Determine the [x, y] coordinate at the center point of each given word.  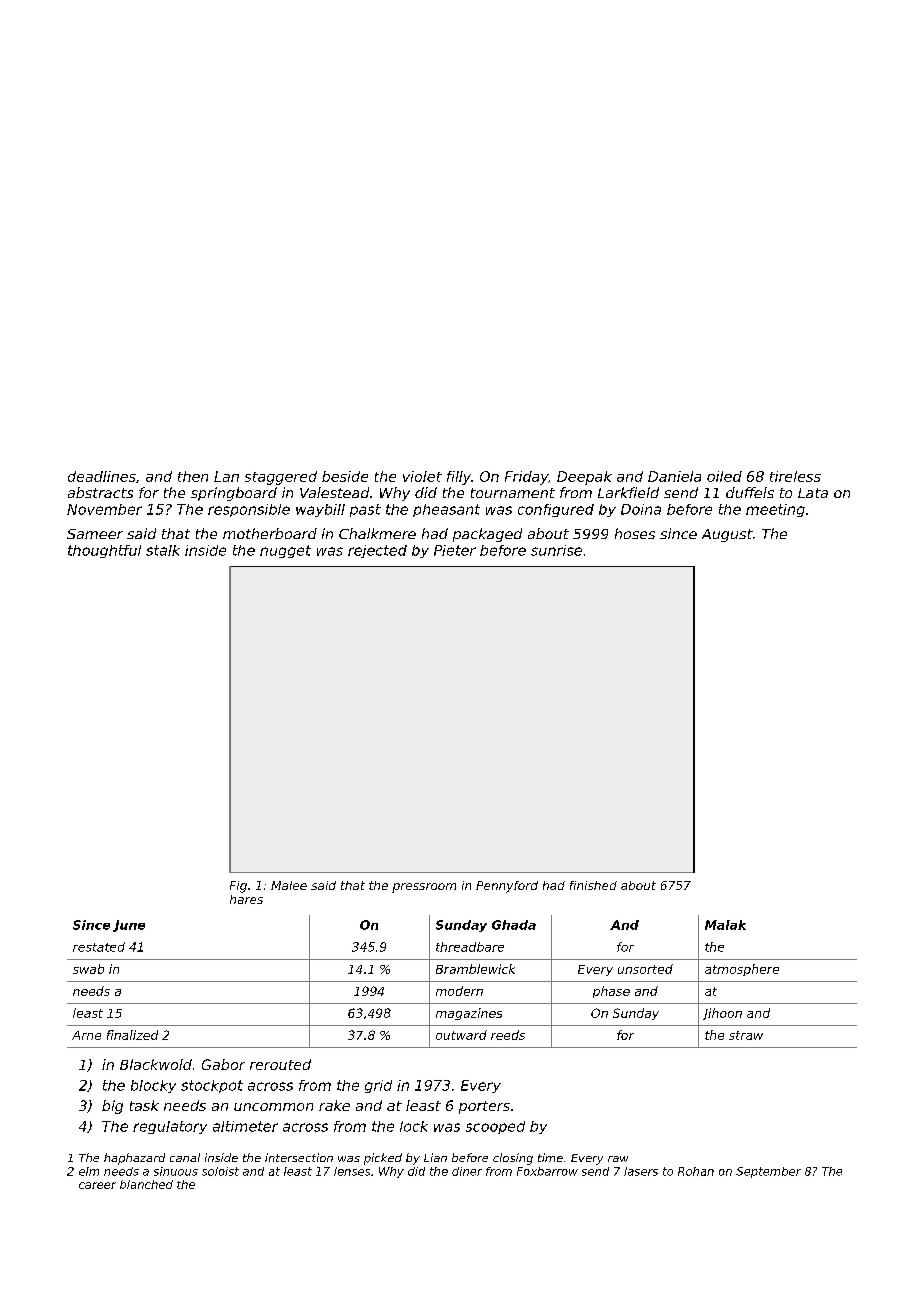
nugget [285, 551]
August [727, 535]
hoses [635, 533]
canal [185, 1157]
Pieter [455, 550]
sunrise [556, 550]
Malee [289, 885]
